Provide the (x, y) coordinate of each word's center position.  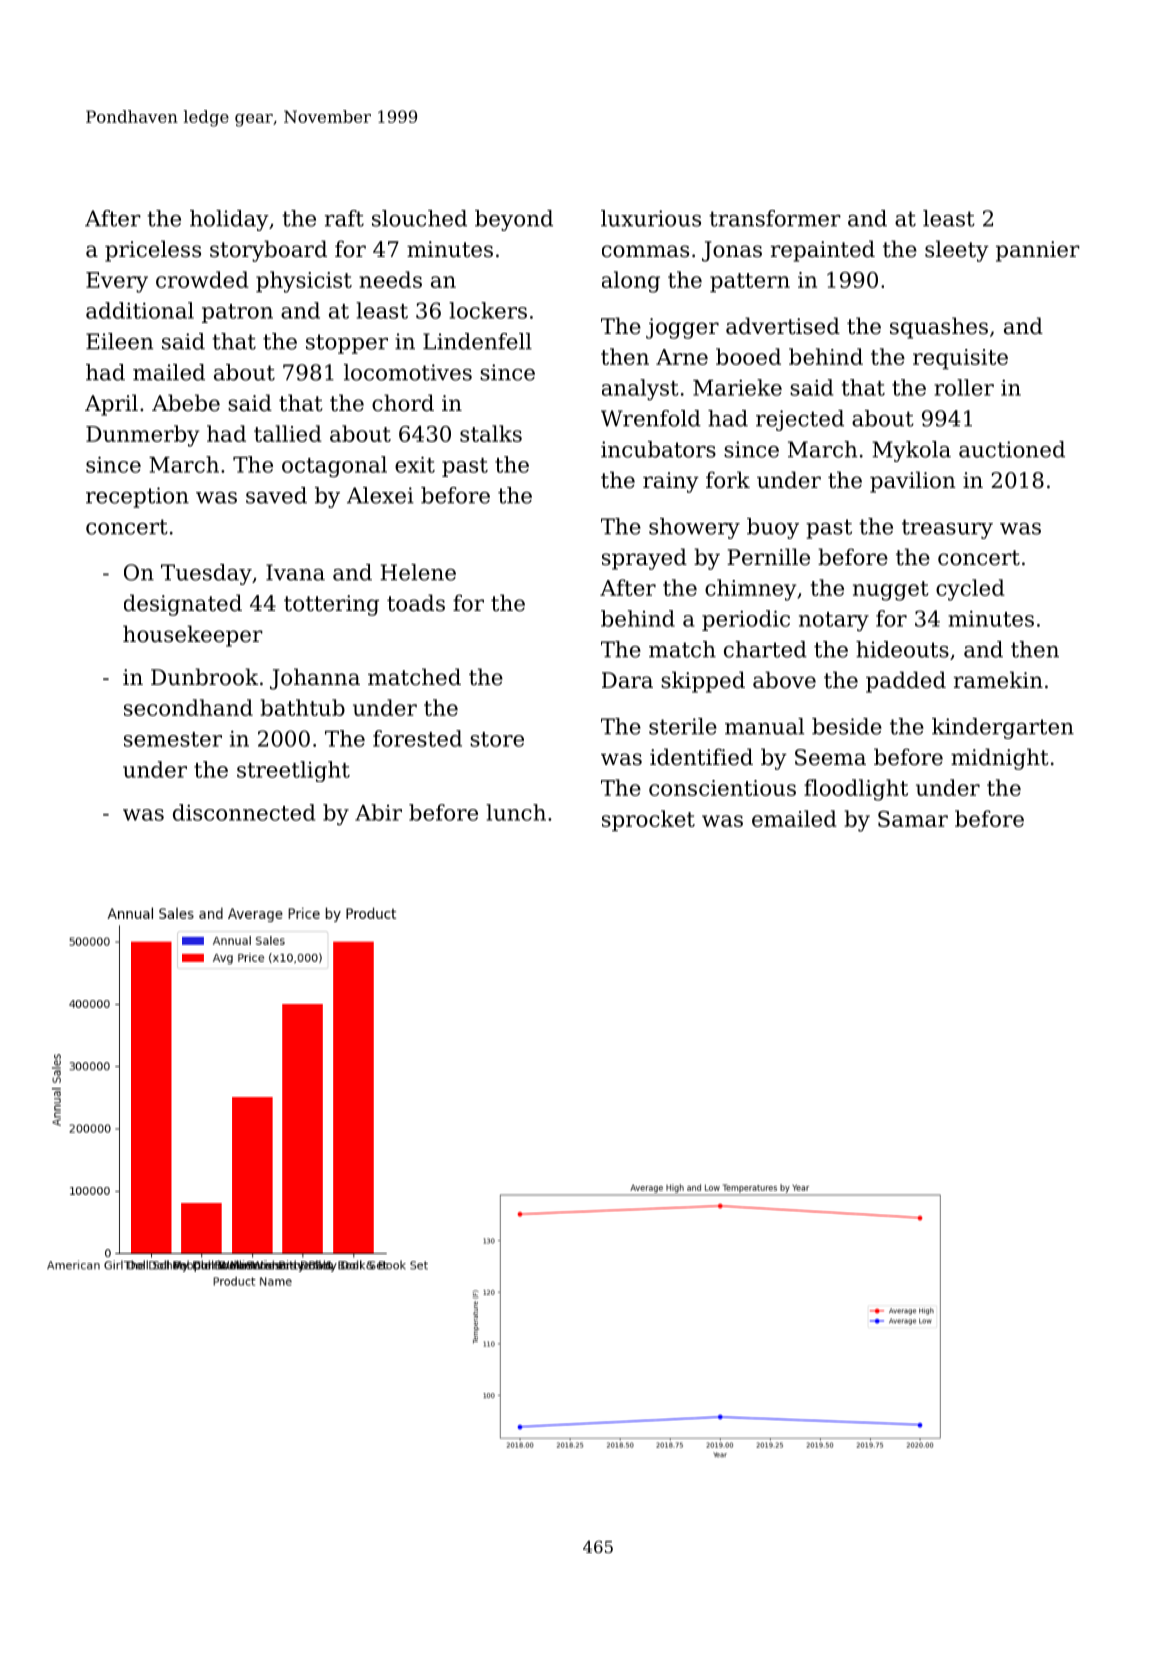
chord (403, 403)
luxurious (651, 218)
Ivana (295, 572)
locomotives (408, 372)
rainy (671, 482)
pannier (1038, 251)
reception (137, 497)
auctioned (1012, 449)
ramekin (998, 680)
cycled (970, 590)
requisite (960, 359)
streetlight (293, 771)
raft (344, 218)
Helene (418, 572)
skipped (703, 682)
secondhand (188, 707)
